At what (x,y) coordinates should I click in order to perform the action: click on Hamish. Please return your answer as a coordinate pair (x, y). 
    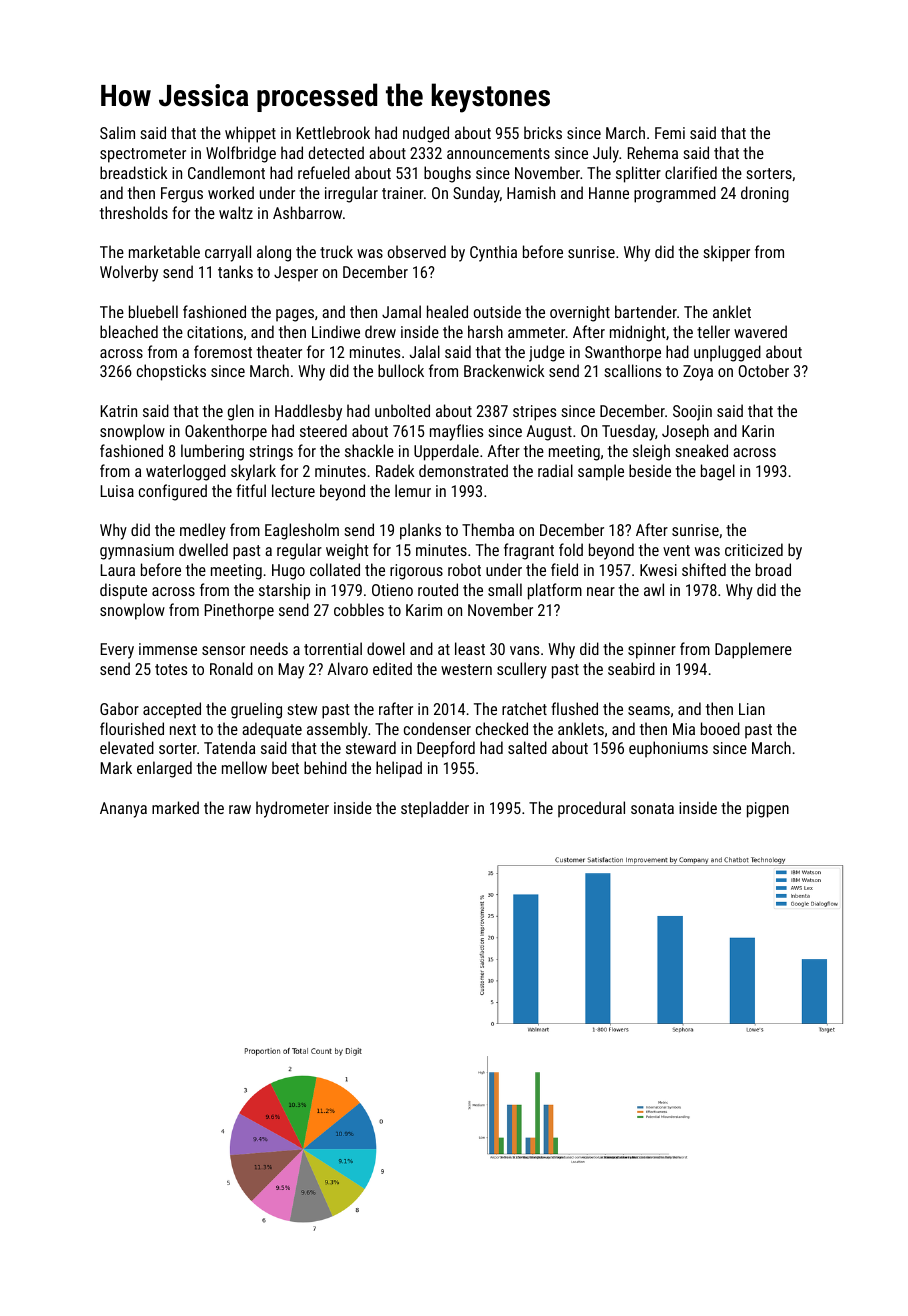
    Looking at the image, I should click on (531, 192).
